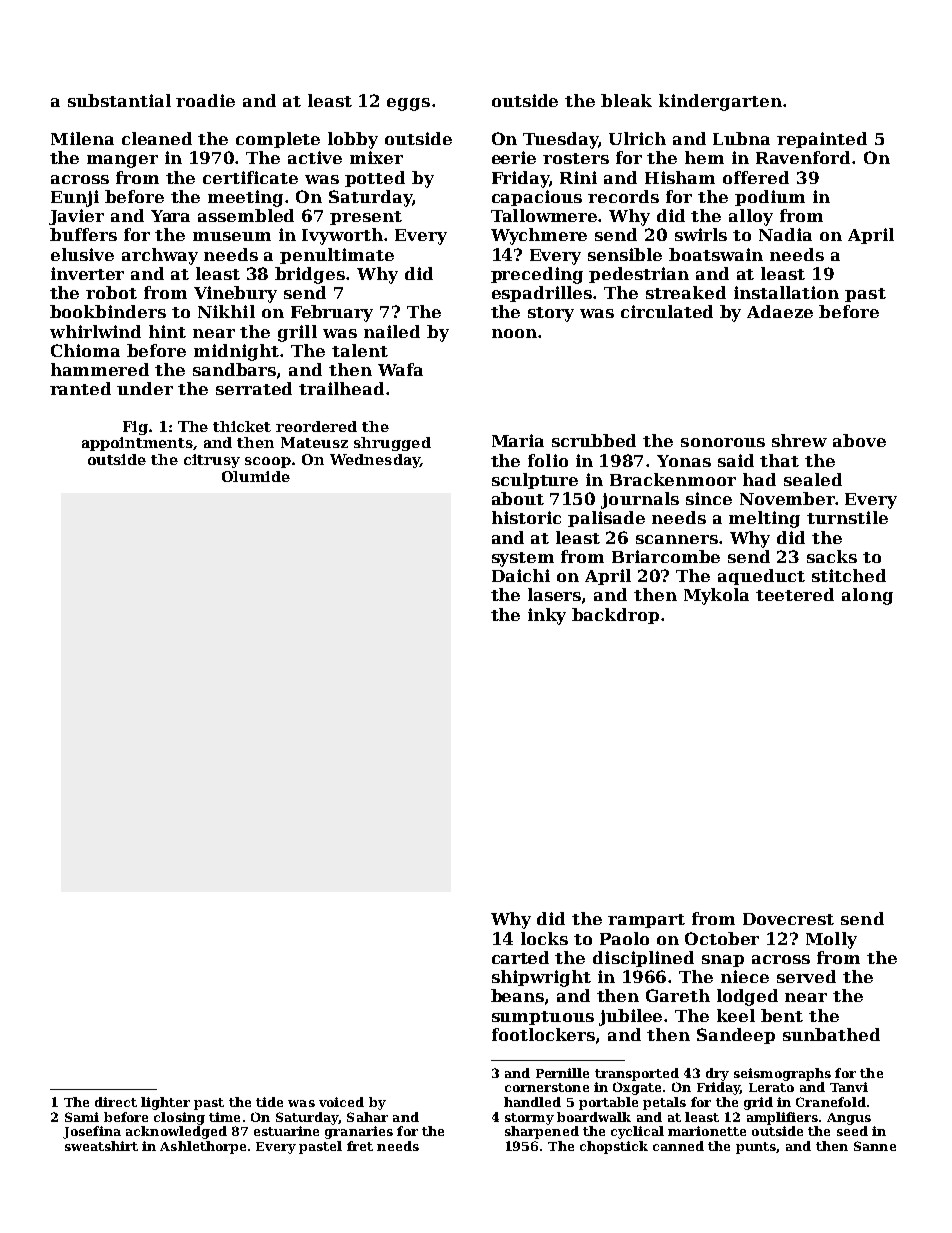 Image resolution: width=952 pixels, height=1233 pixels. I want to click on penultimate, so click(337, 256).
